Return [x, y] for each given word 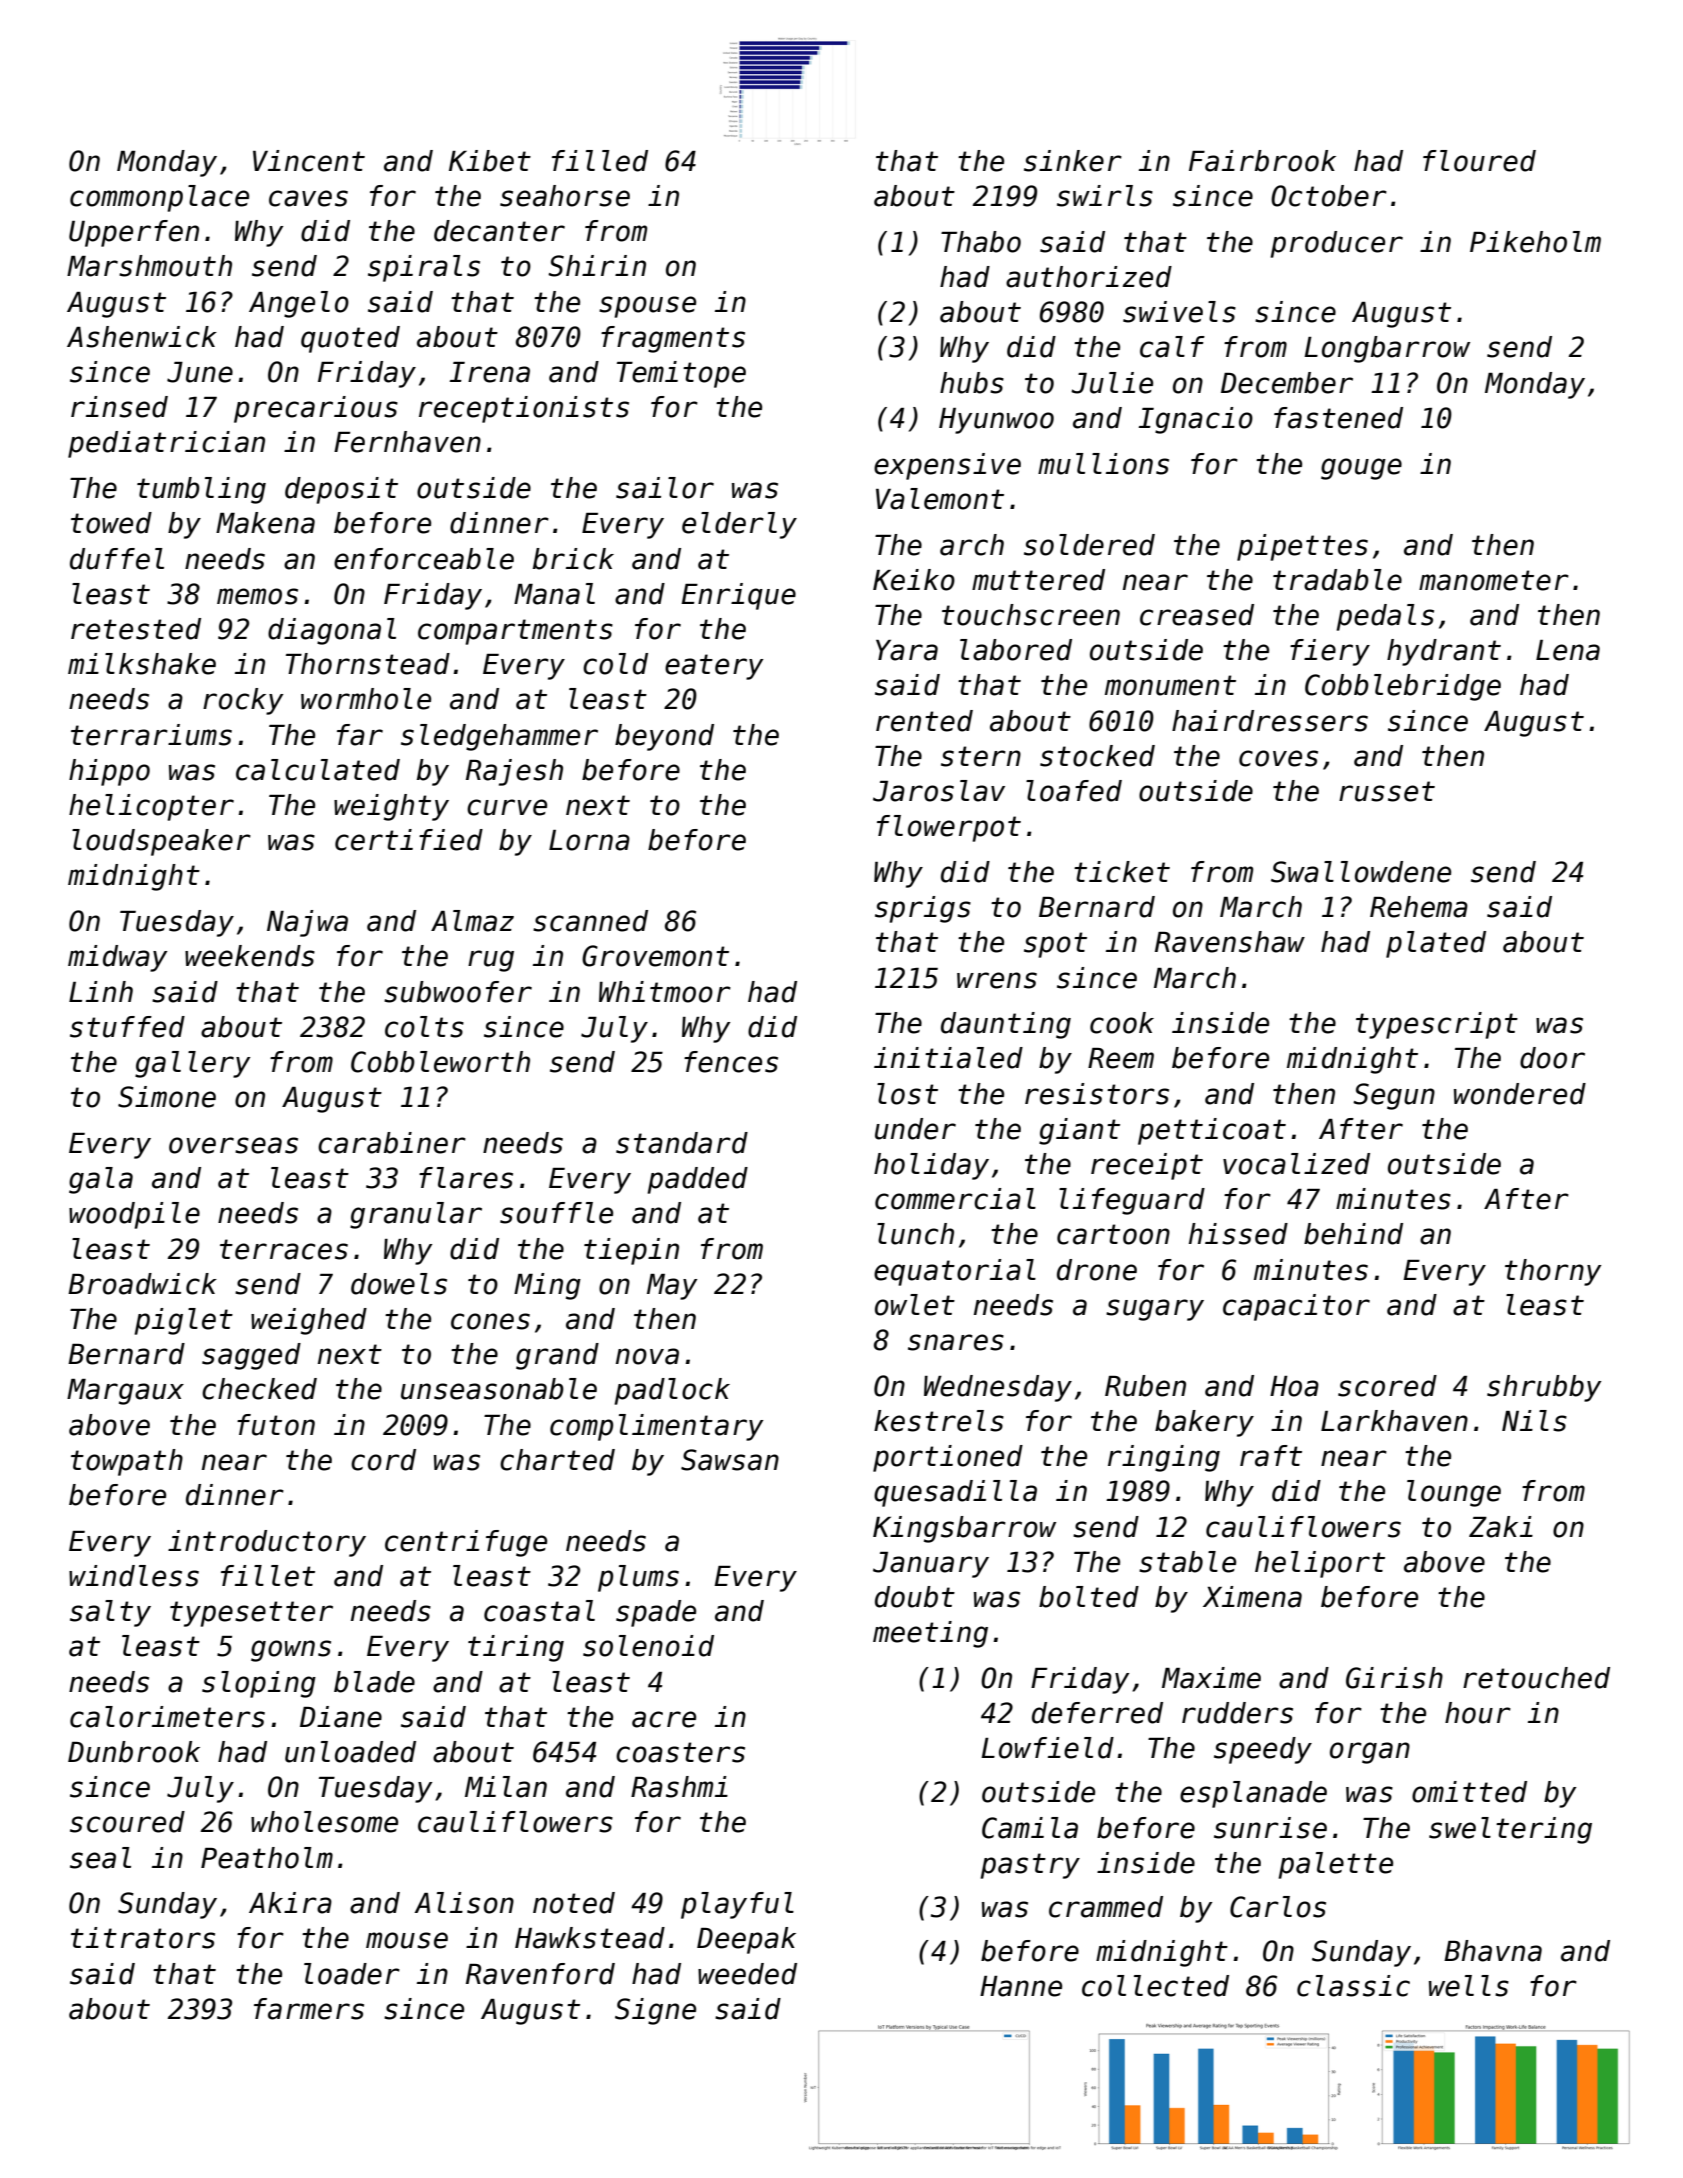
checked [259, 1389]
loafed [1074, 791]
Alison [464, 1903]
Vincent [309, 161]
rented [924, 721]
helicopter [151, 807]
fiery [1330, 652]
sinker [1073, 161]
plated [1436, 944]
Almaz [472, 921]
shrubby [1544, 1388]
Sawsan [730, 1460]
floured [1479, 161]
